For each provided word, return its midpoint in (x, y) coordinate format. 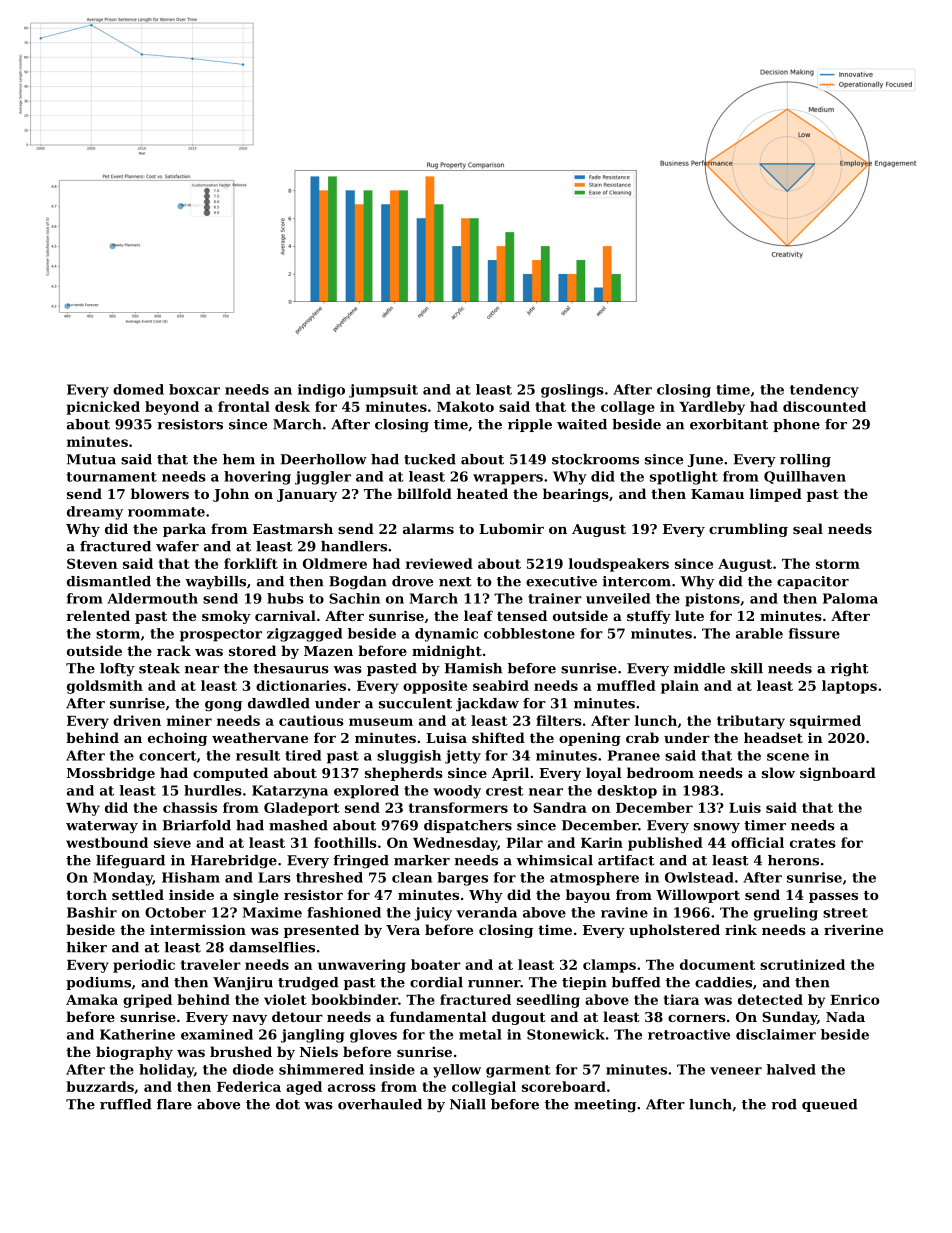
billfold (424, 493)
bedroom (660, 772)
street (845, 913)
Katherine (137, 1034)
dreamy (95, 513)
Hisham (191, 877)
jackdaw (487, 705)
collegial (484, 1088)
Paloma (850, 598)
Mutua (91, 459)
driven (137, 720)
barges (462, 879)
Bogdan (358, 583)
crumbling (748, 530)
